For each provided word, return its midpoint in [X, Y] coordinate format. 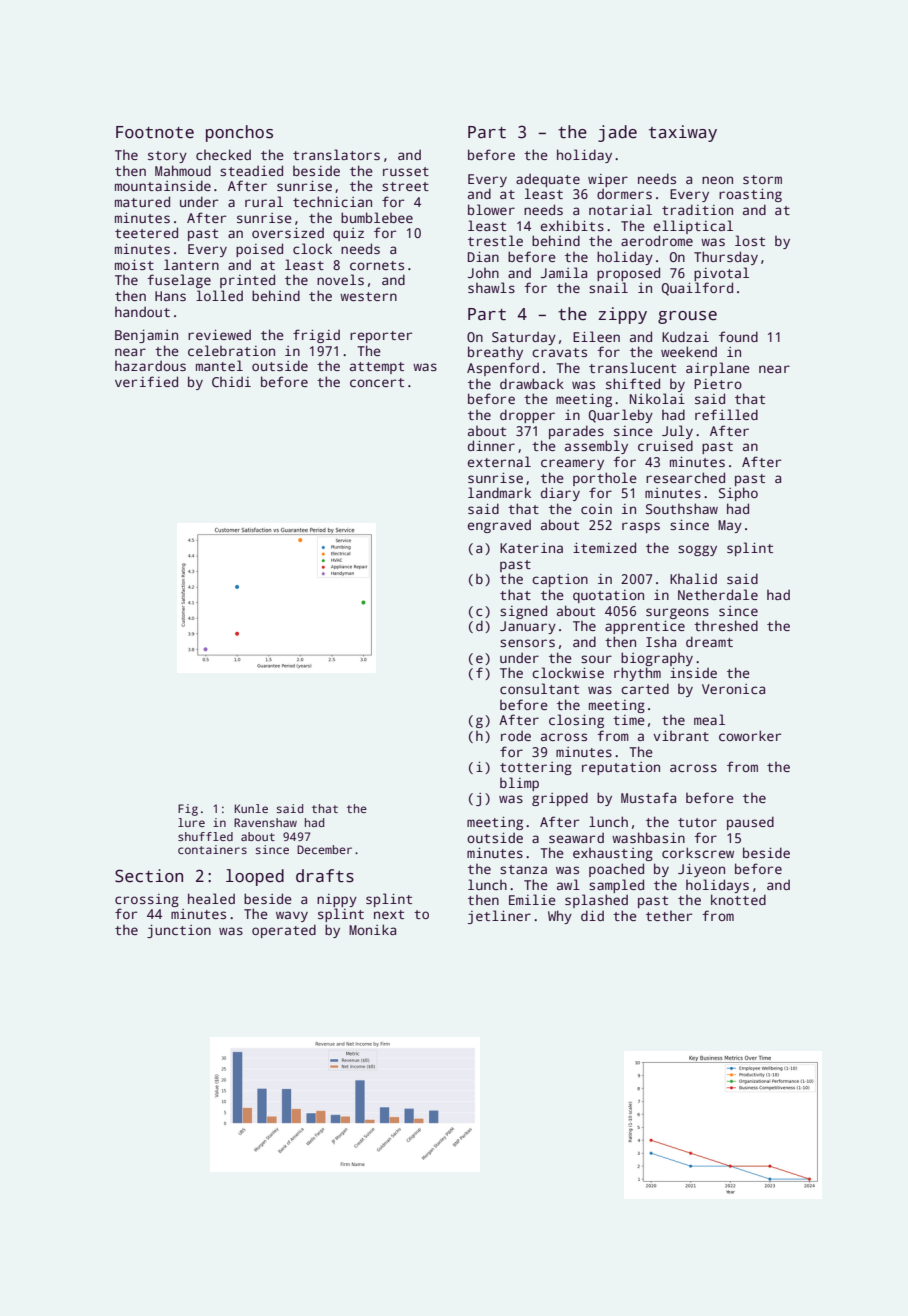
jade [617, 133]
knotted [738, 899]
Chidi [231, 381]
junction [179, 931]
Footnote [155, 132]
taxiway [683, 133]
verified [146, 381]
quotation [608, 596]
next [389, 914]
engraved [499, 526]
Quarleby [621, 416]
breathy [495, 353]
